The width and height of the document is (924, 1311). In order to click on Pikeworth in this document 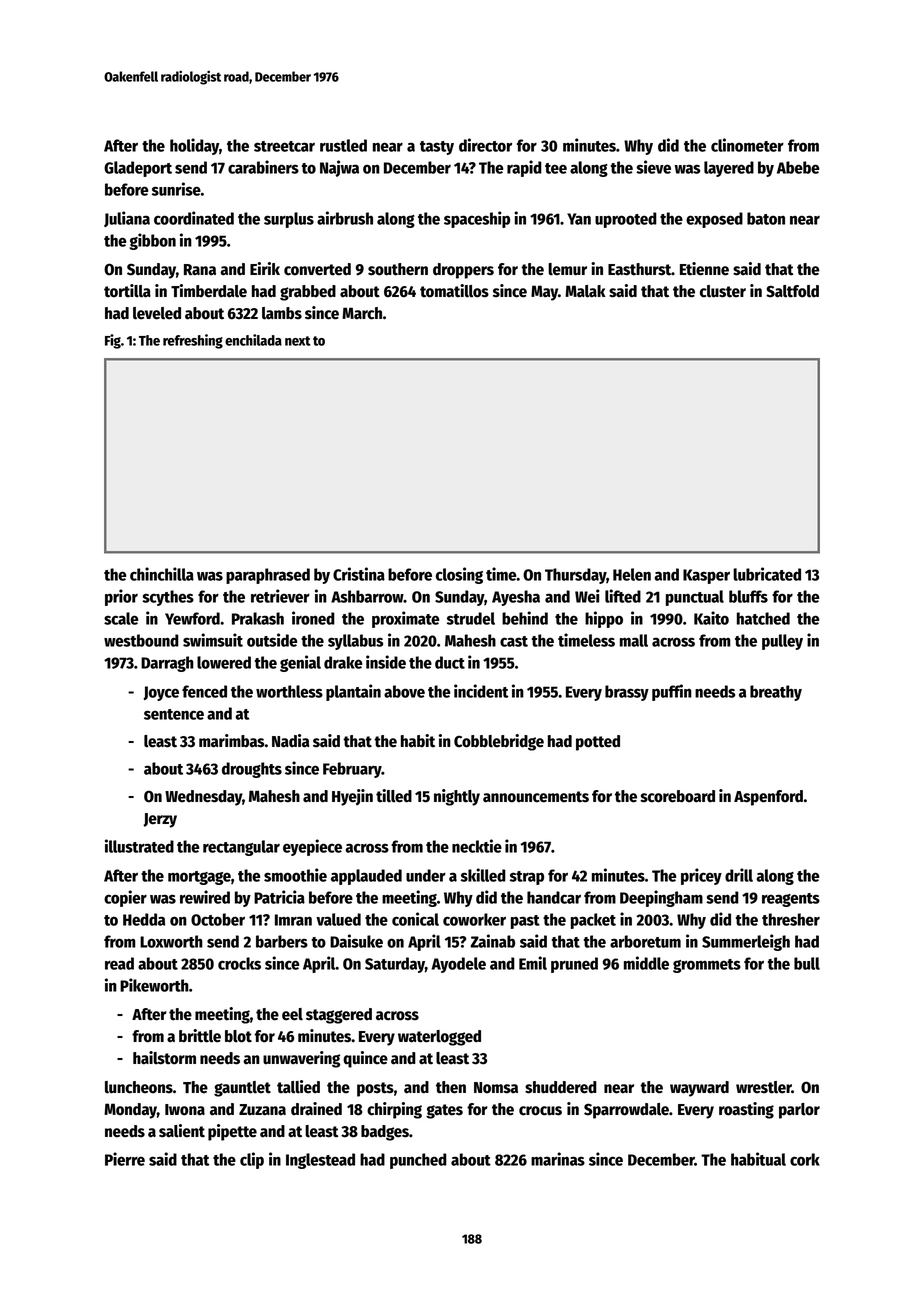, I will do `click(154, 985)`.
